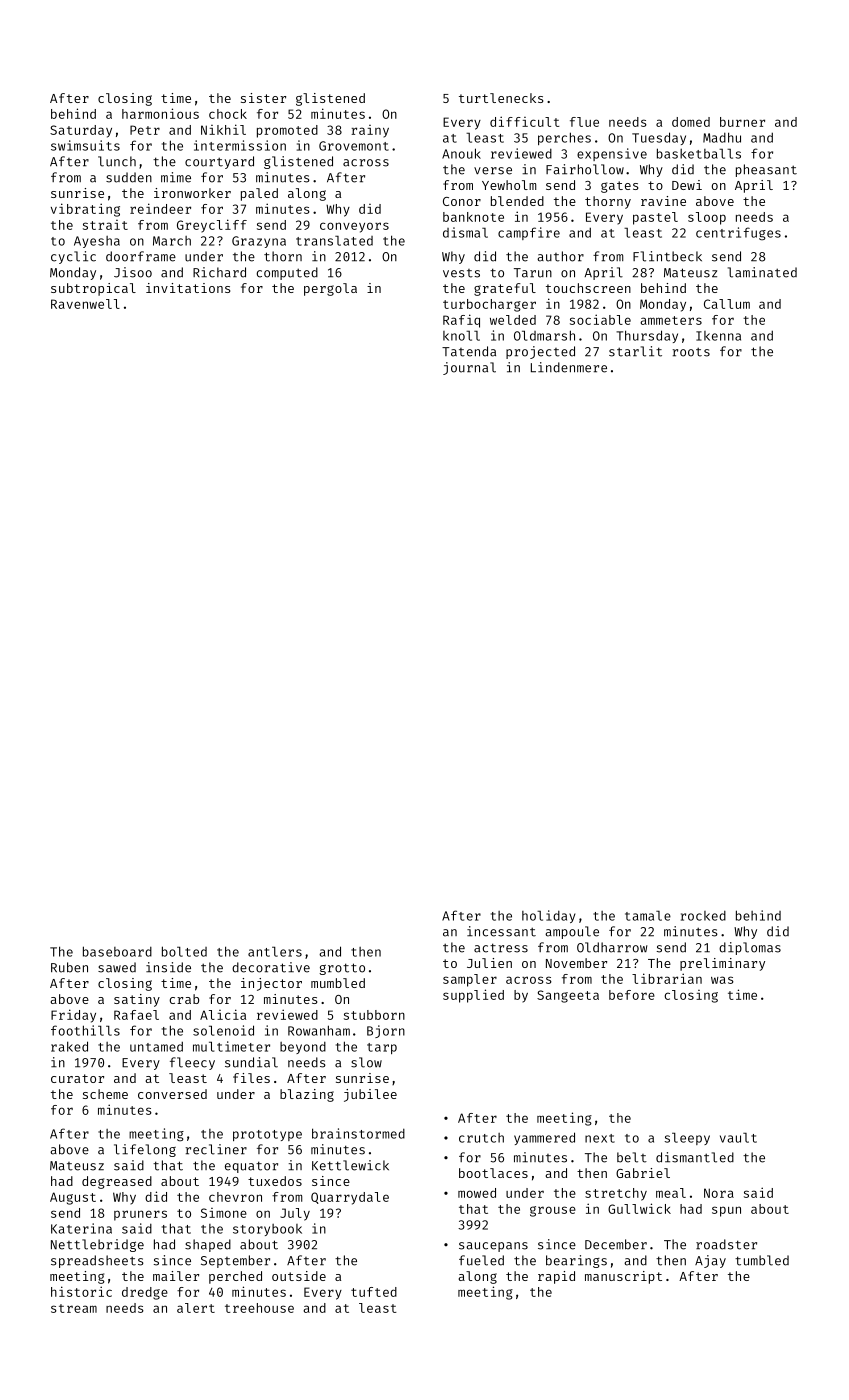 The width and height of the image is (849, 1400). I want to click on burner, so click(742, 122).
